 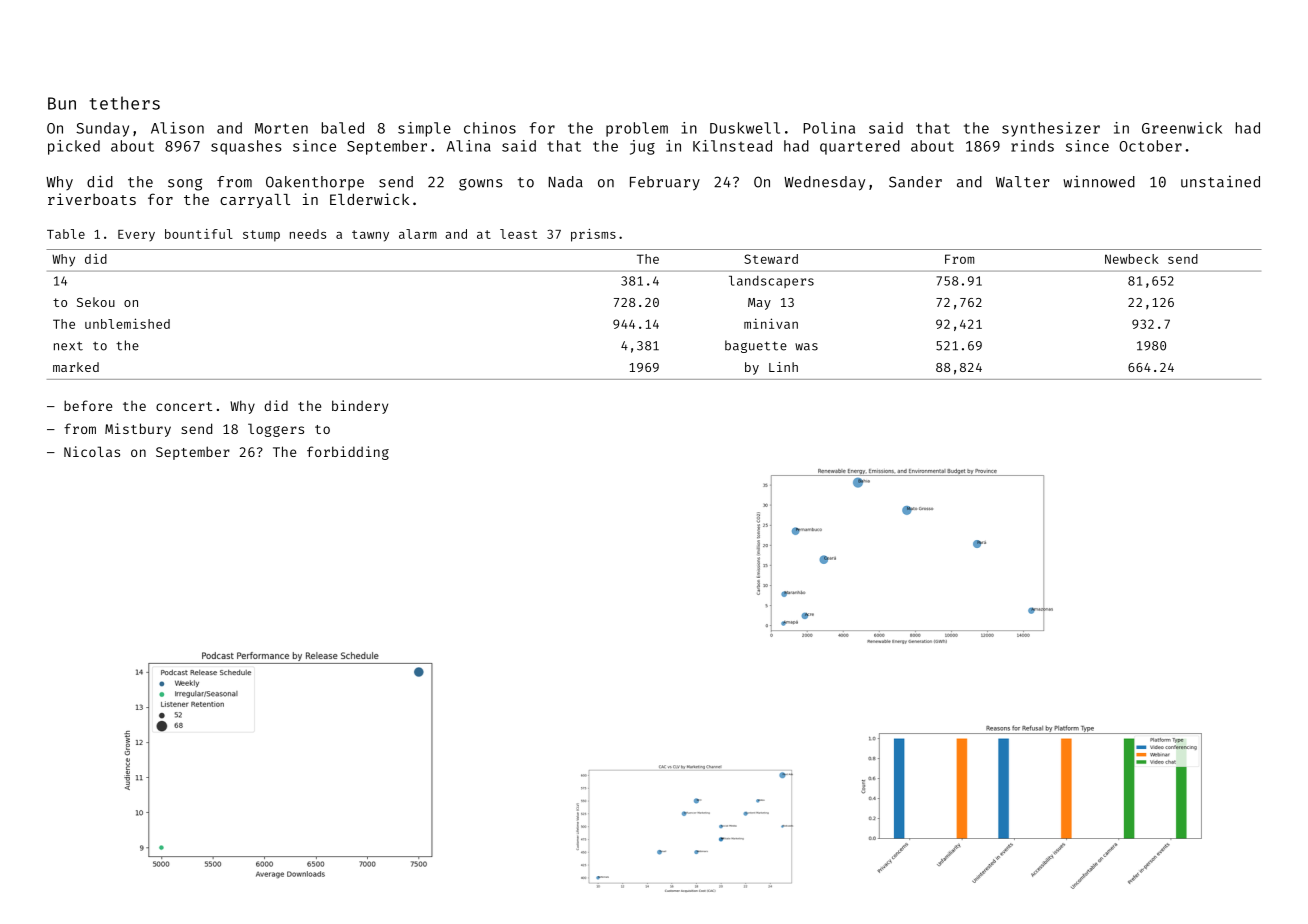 What do you see at coordinates (62, 103) in the screenshot?
I see `Bun` at bounding box center [62, 103].
